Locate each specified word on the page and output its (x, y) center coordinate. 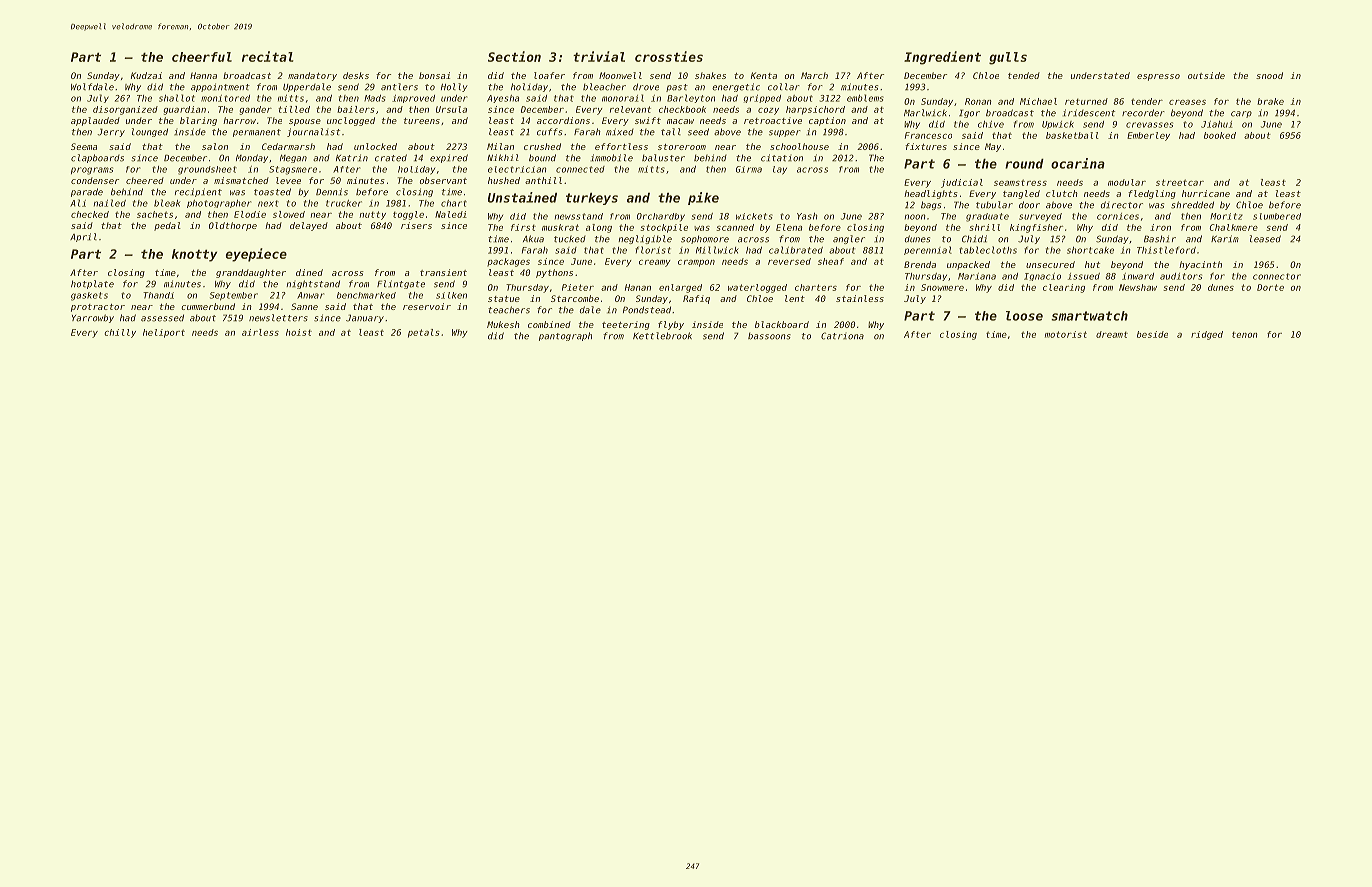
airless (260, 332)
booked (1220, 135)
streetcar (1180, 182)
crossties (669, 56)
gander (256, 110)
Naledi (451, 214)
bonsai (434, 75)
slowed (289, 214)
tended (1024, 75)
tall (671, 132)
